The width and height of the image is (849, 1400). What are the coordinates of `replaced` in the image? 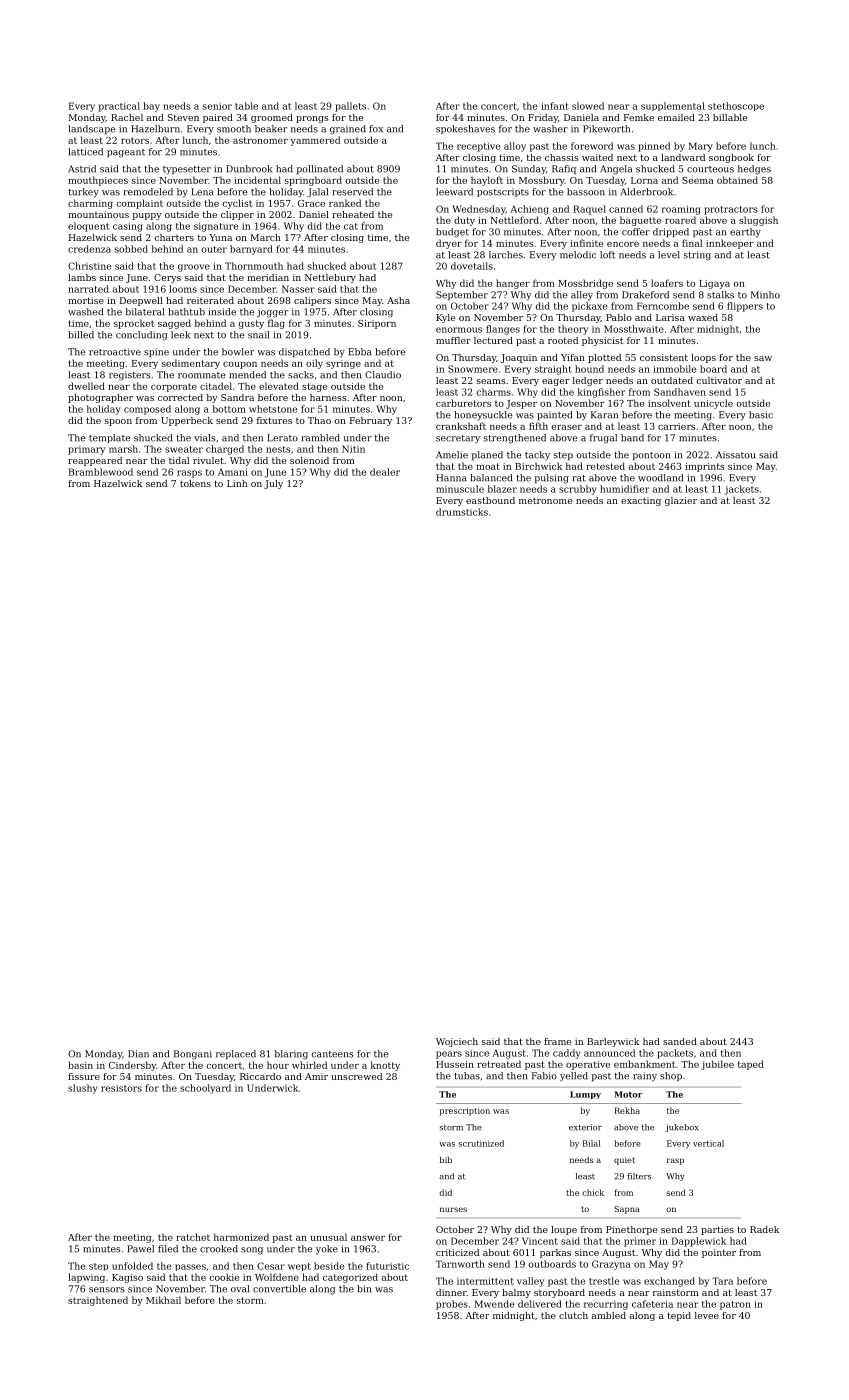 It's located at (236, 1054).
